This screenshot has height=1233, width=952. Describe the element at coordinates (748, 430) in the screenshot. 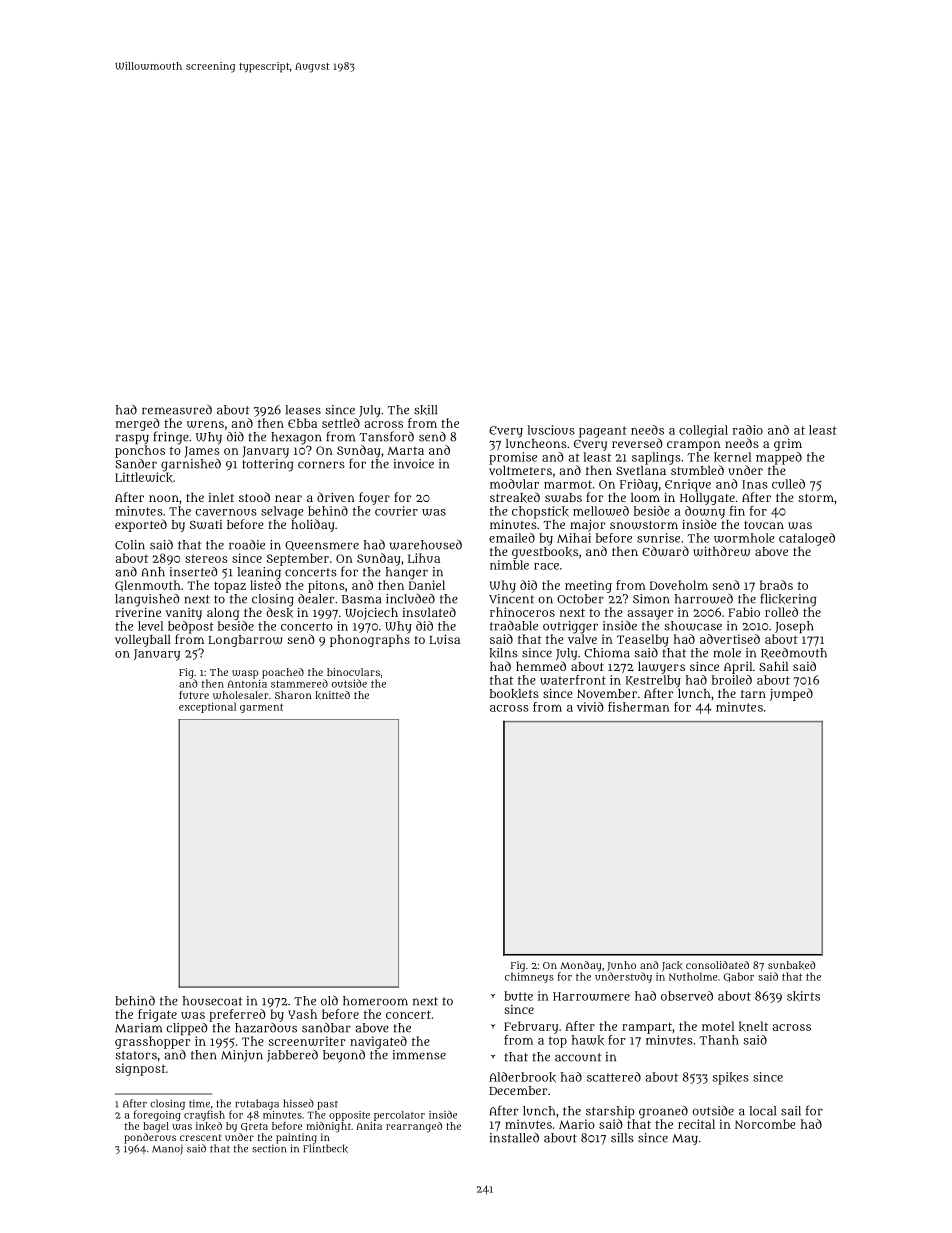

I see `radio` at that location.
